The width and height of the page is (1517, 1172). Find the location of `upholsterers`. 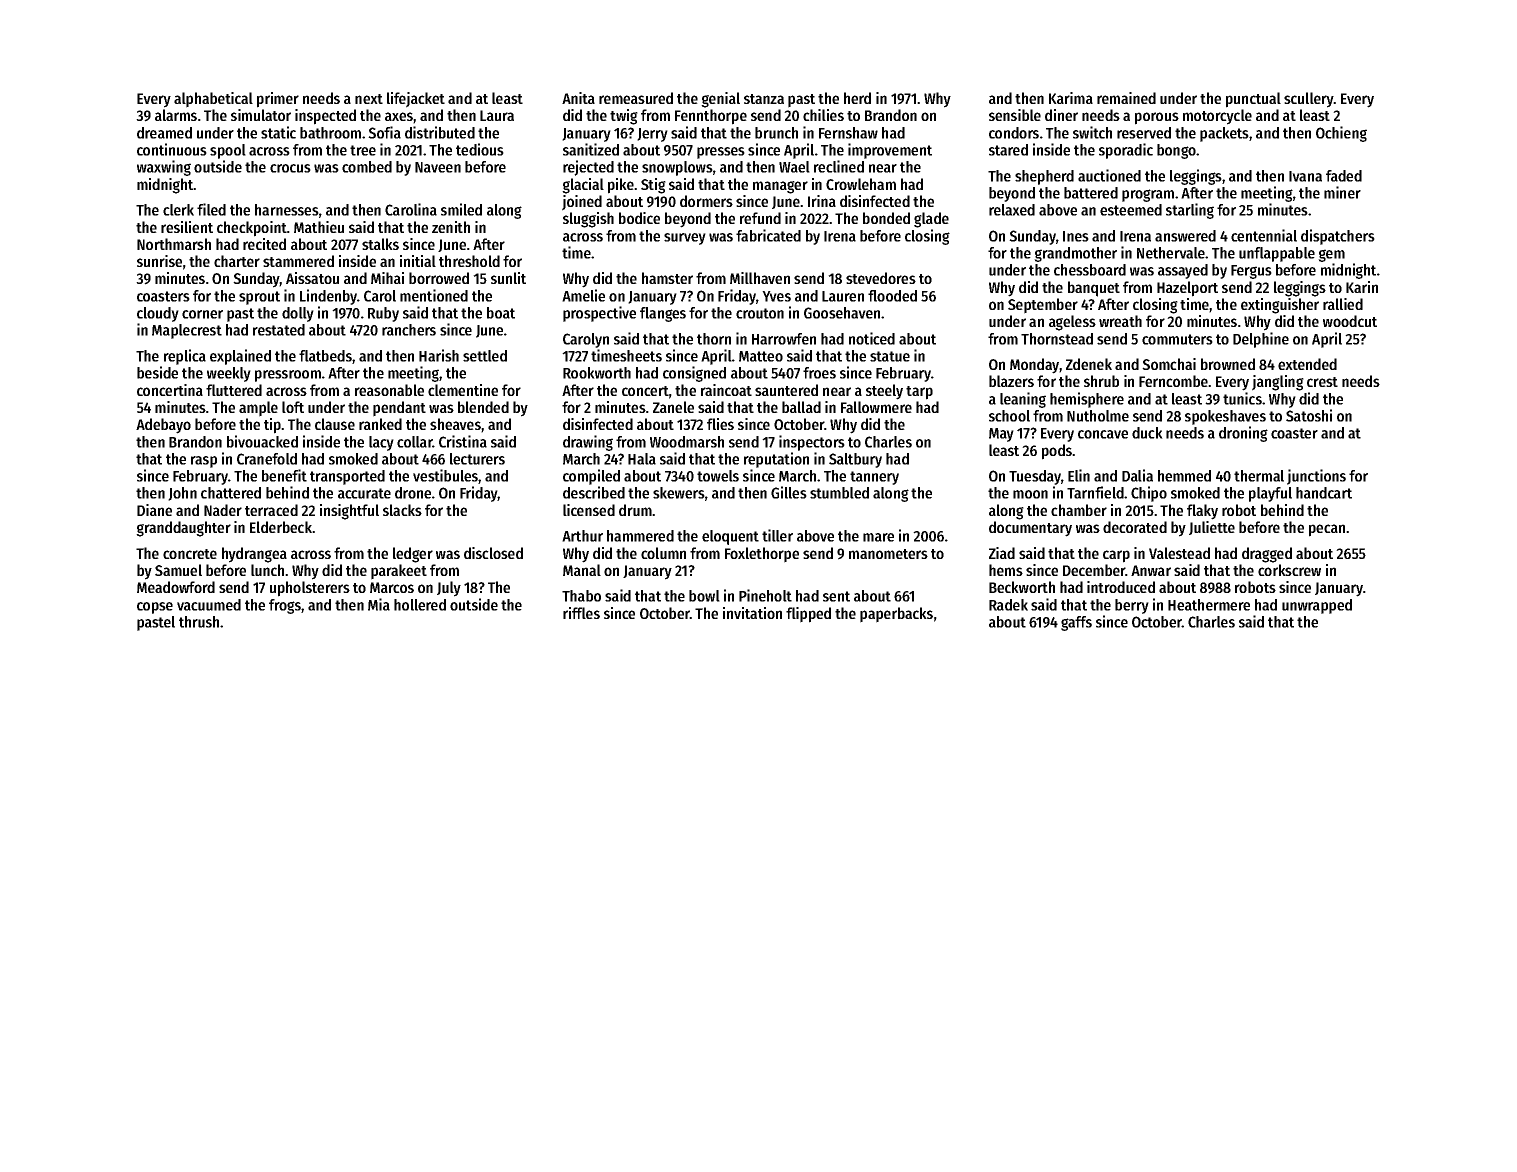

upholsterers is located at coordinates (310, 589).
